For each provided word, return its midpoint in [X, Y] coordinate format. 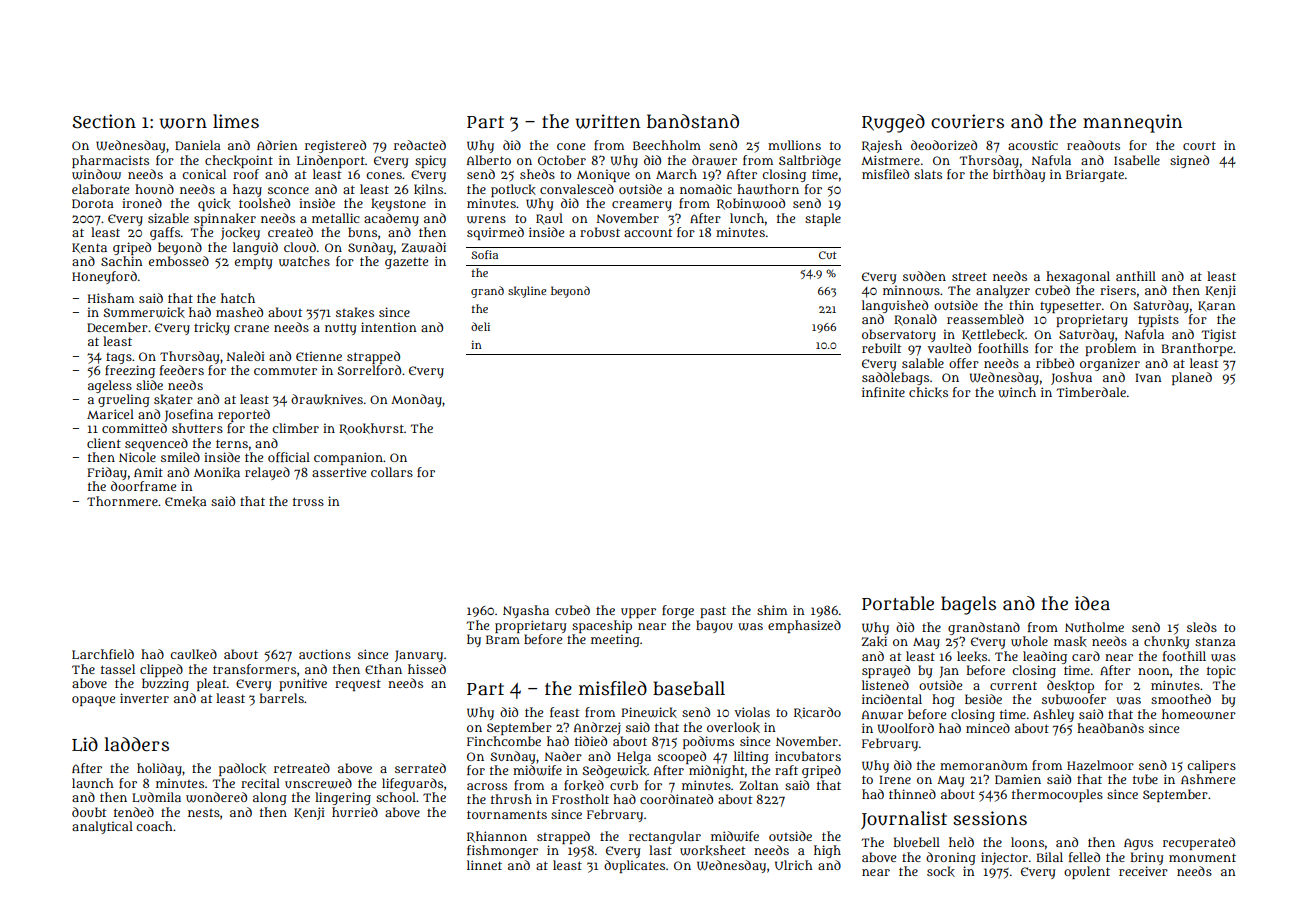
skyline [527, 292]
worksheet [712, 850]
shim [772, 610]
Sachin [122, 261]
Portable [898, 603]
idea [1092, 603]
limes [236, 121]
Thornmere [122, 501]
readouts [1093, 145]
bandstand [693, 121]
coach [154, 826]
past [713, 612]
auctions [325, 654]
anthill [1136, 276]
